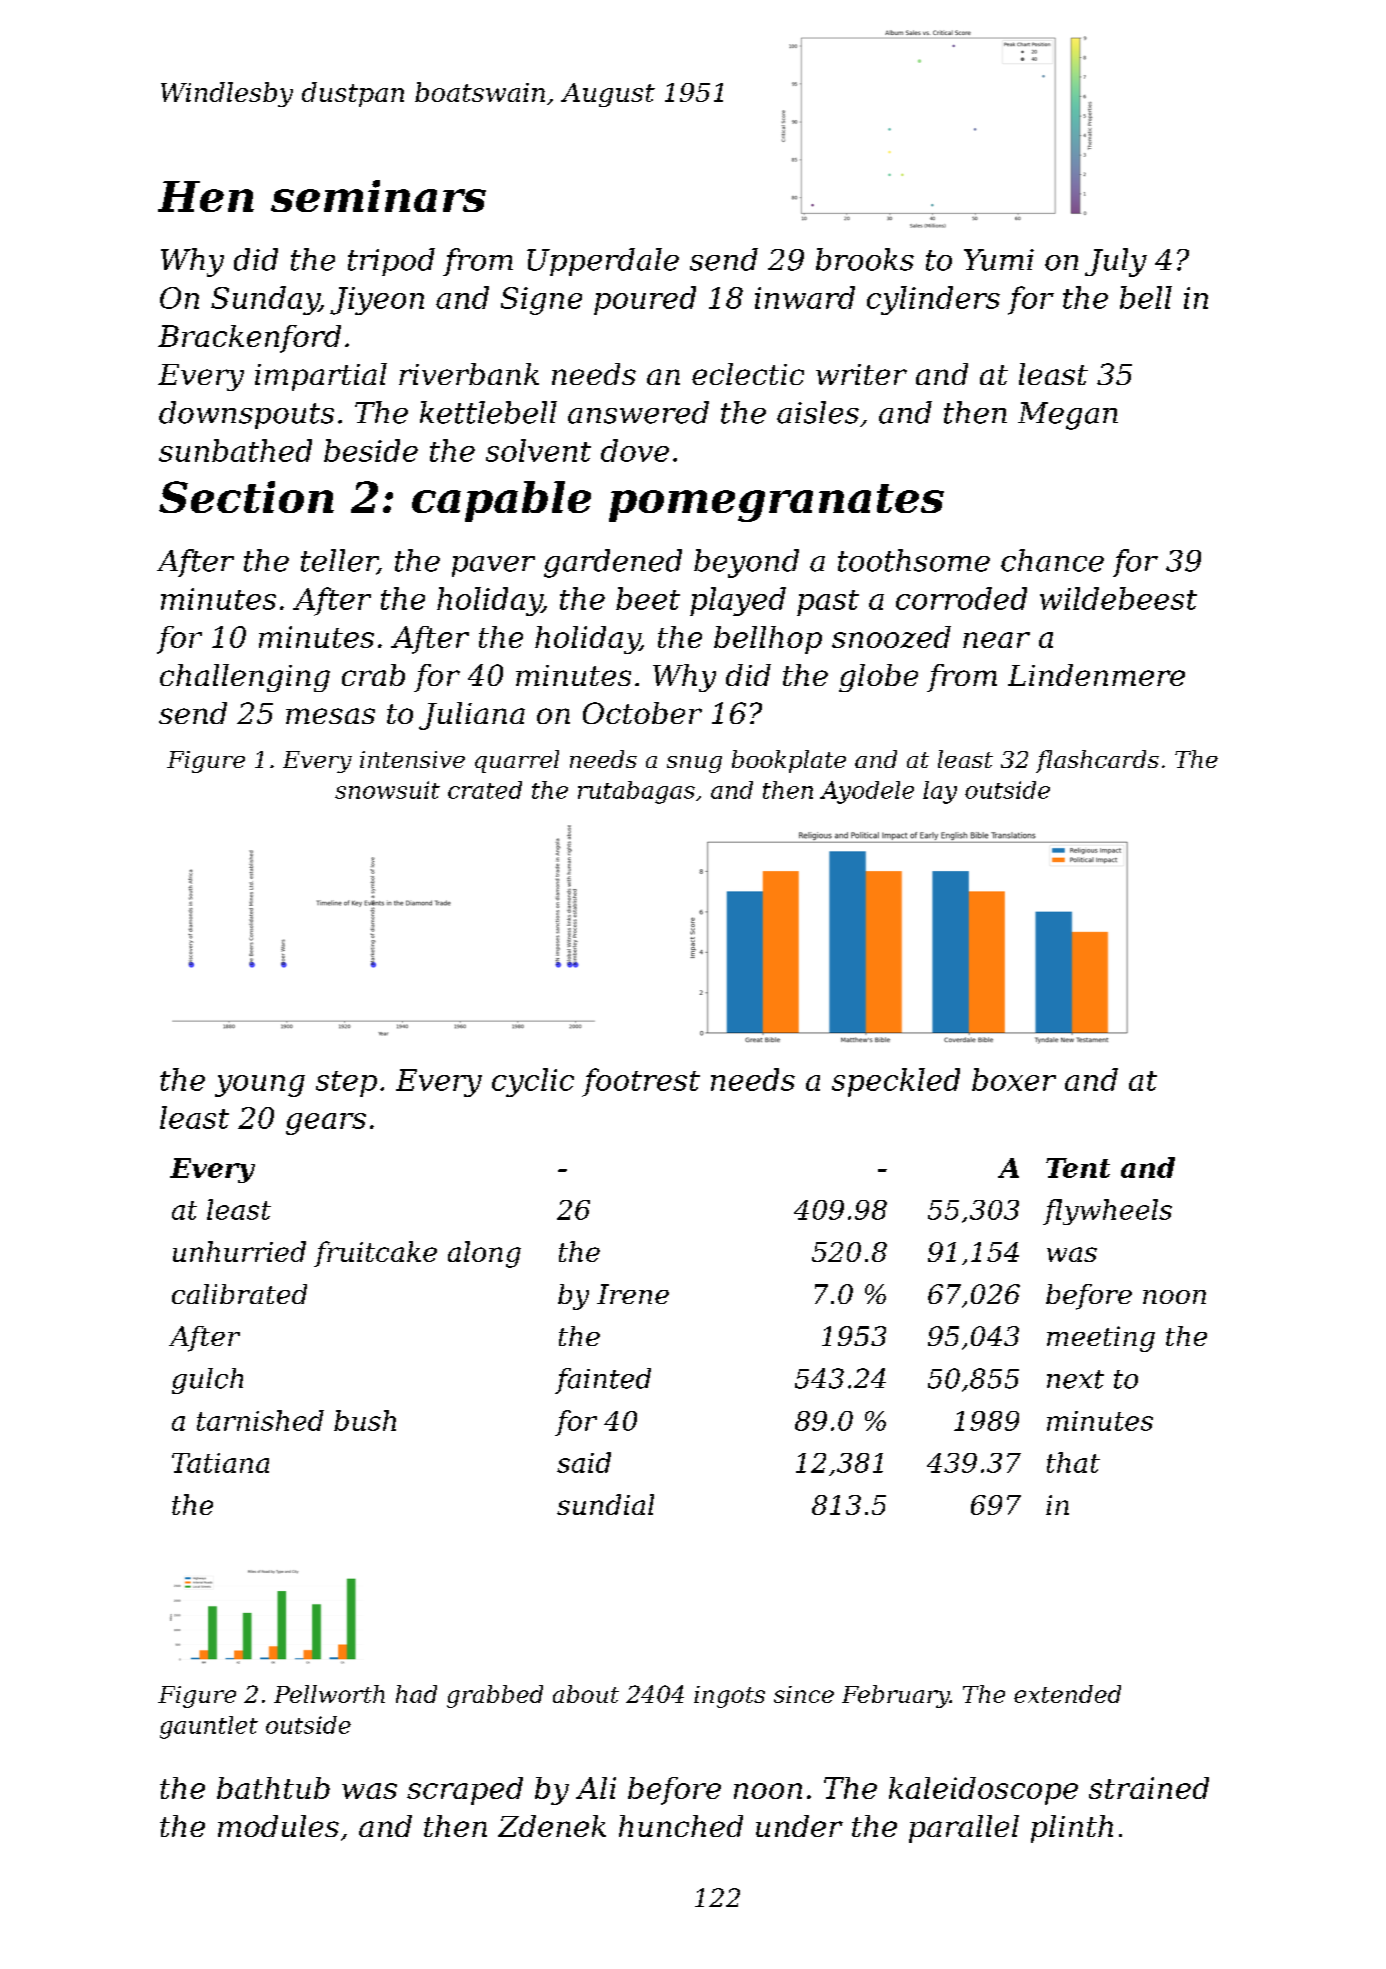 The width and height of the image is (1386, 1969). I want to click on flywheels, so click(1107, 1212).
